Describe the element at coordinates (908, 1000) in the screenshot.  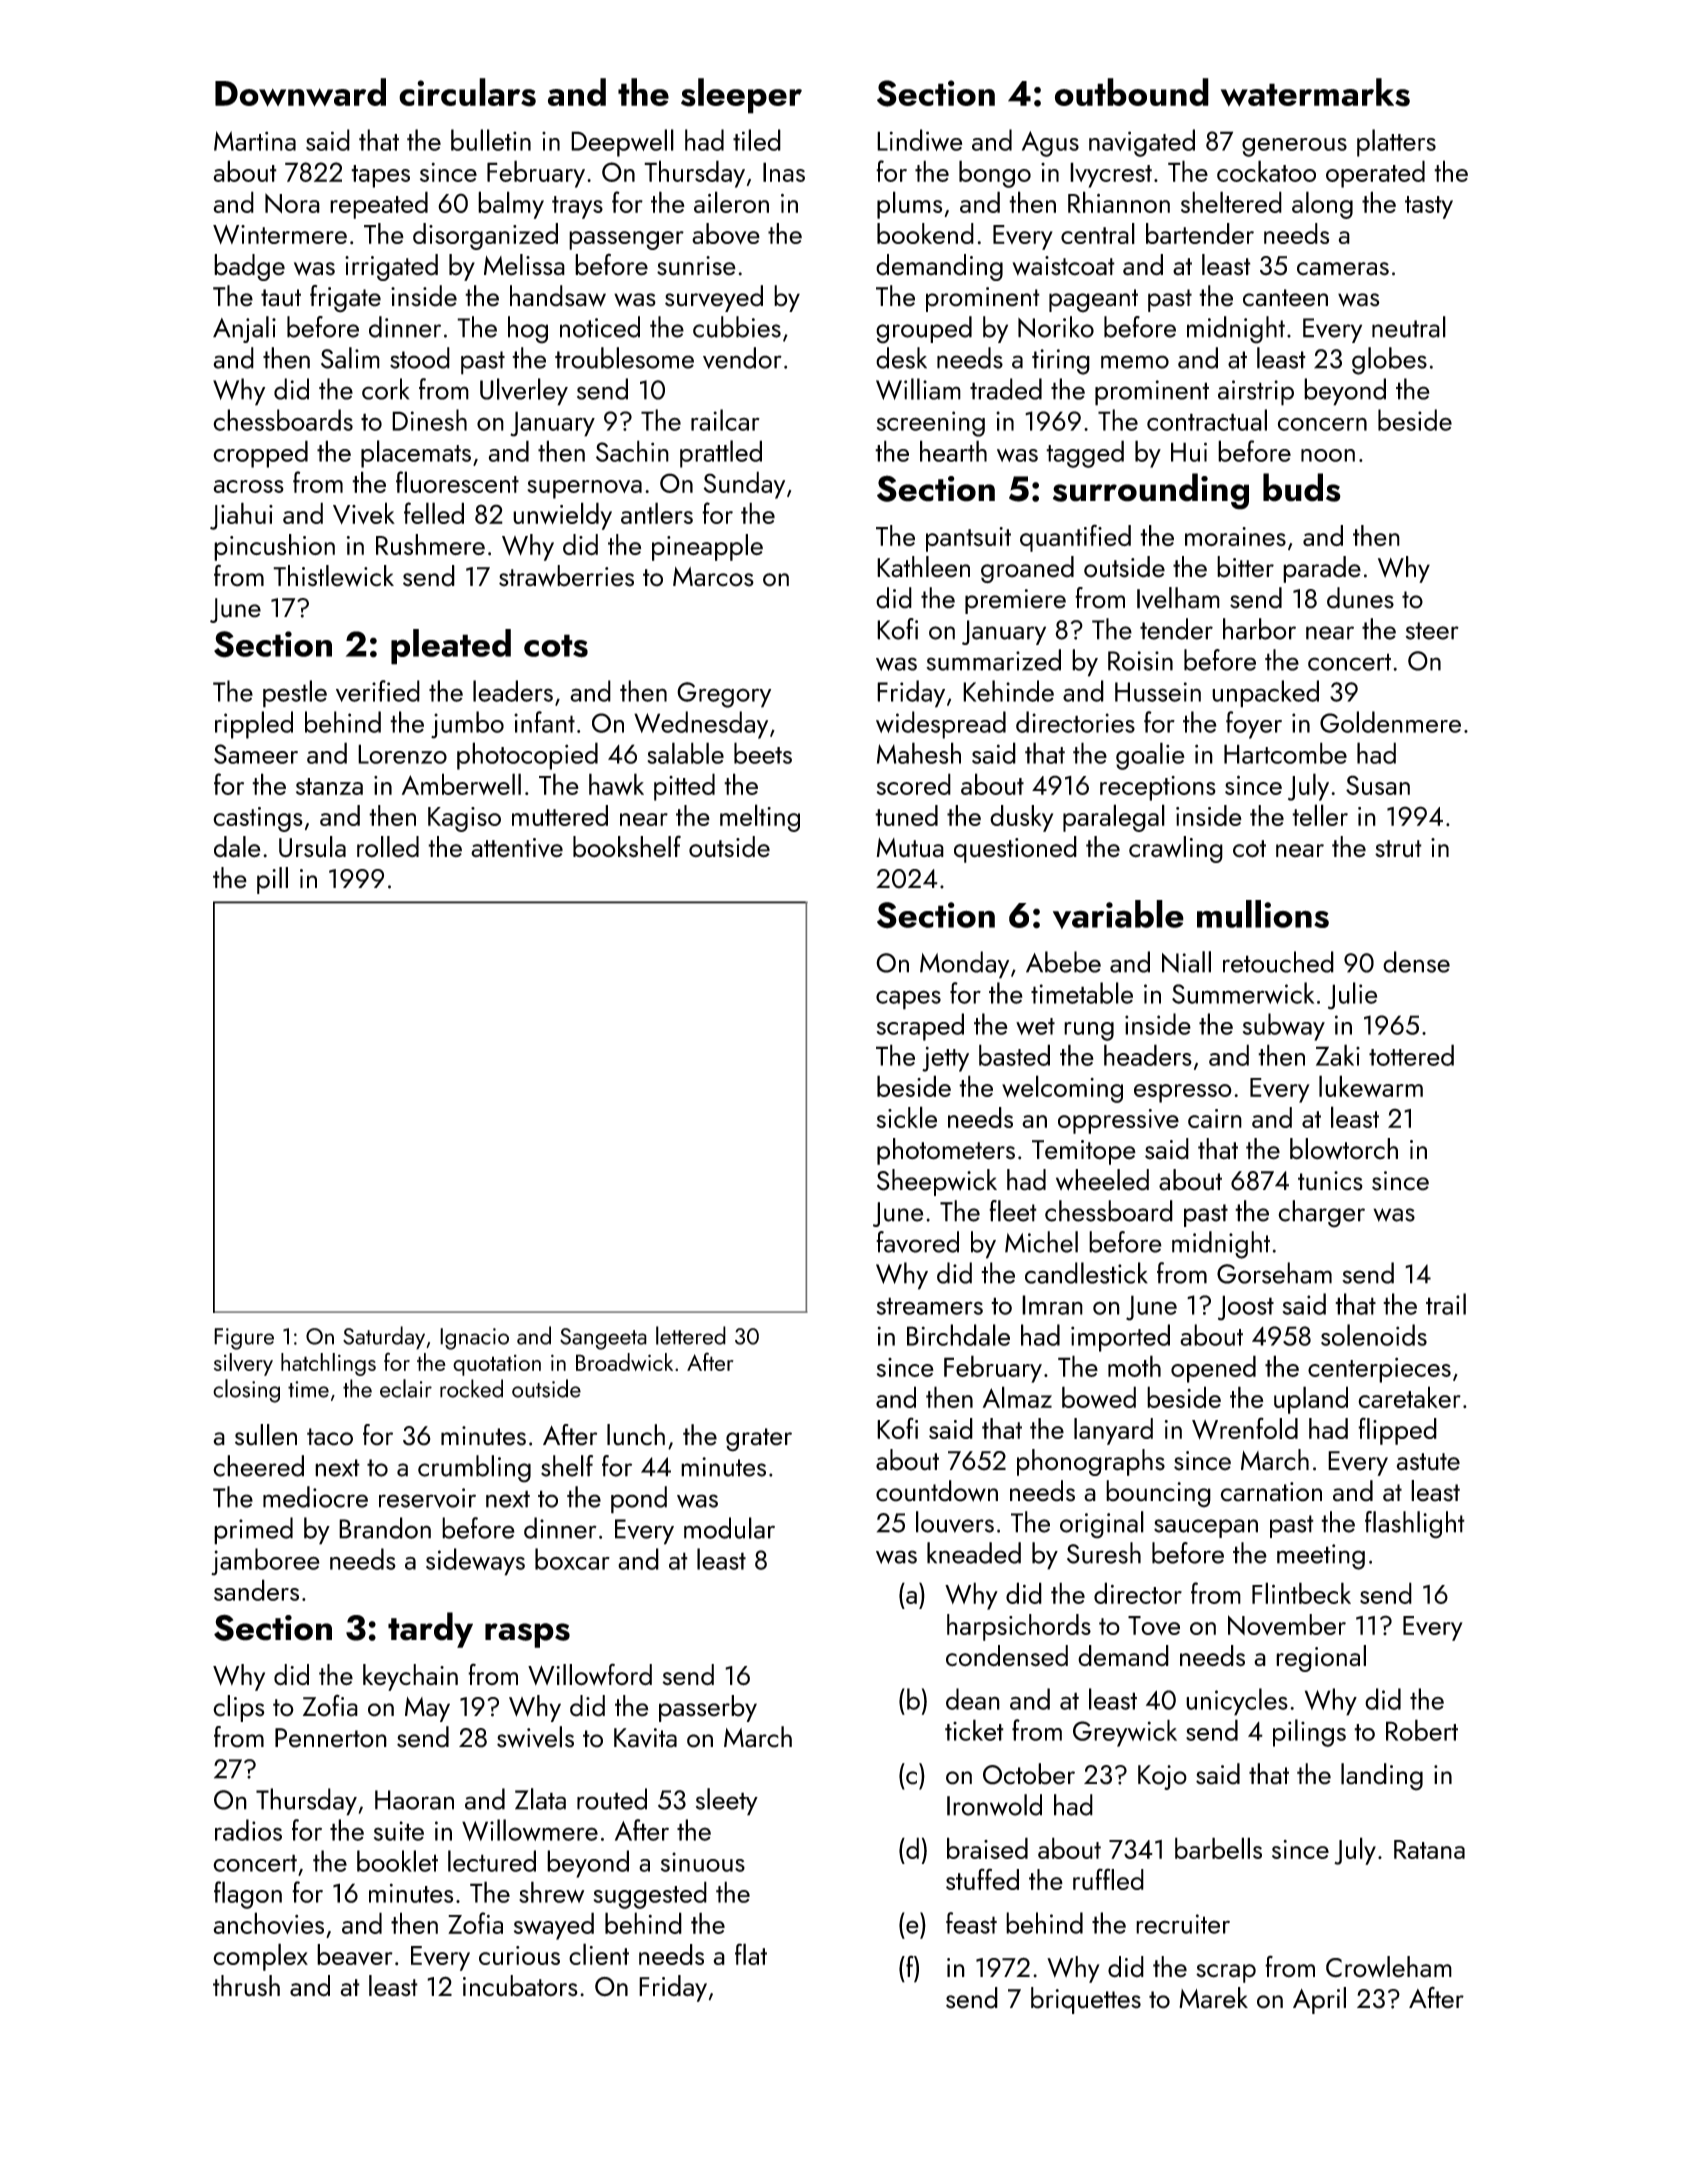
I see `capes` at that location.
